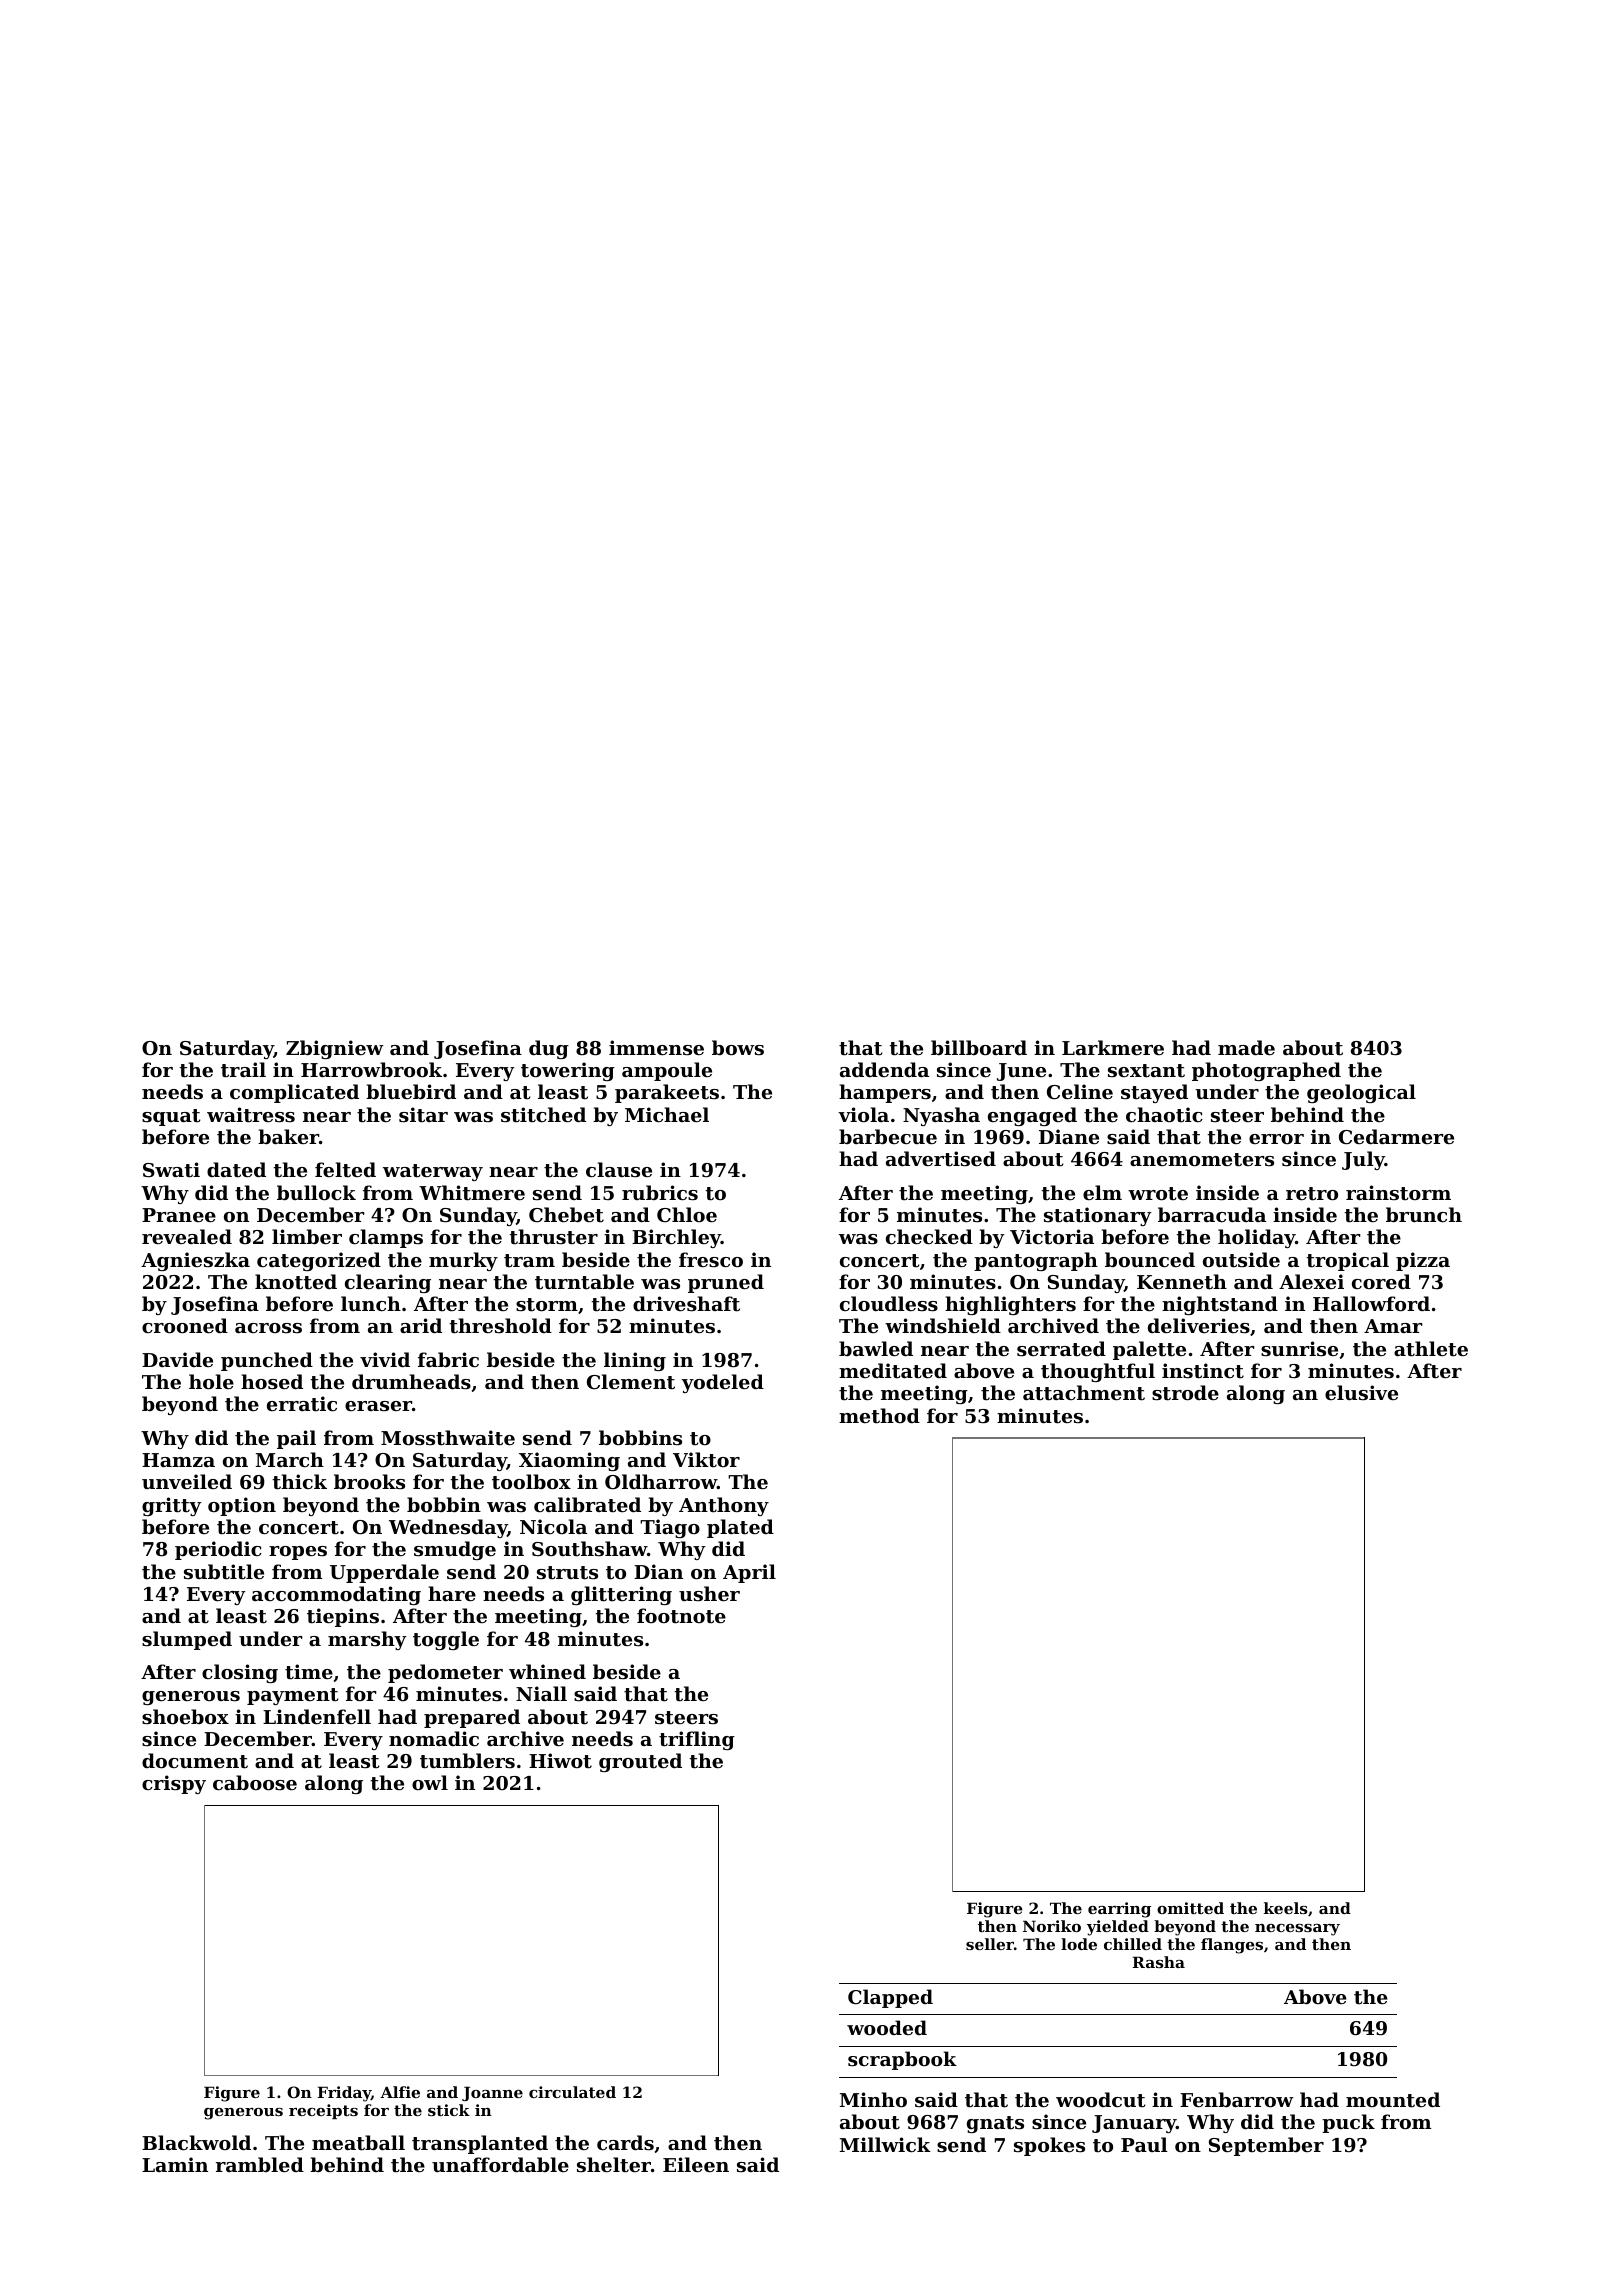  I want to click on Cedarmere, so click(1396, 1137).
